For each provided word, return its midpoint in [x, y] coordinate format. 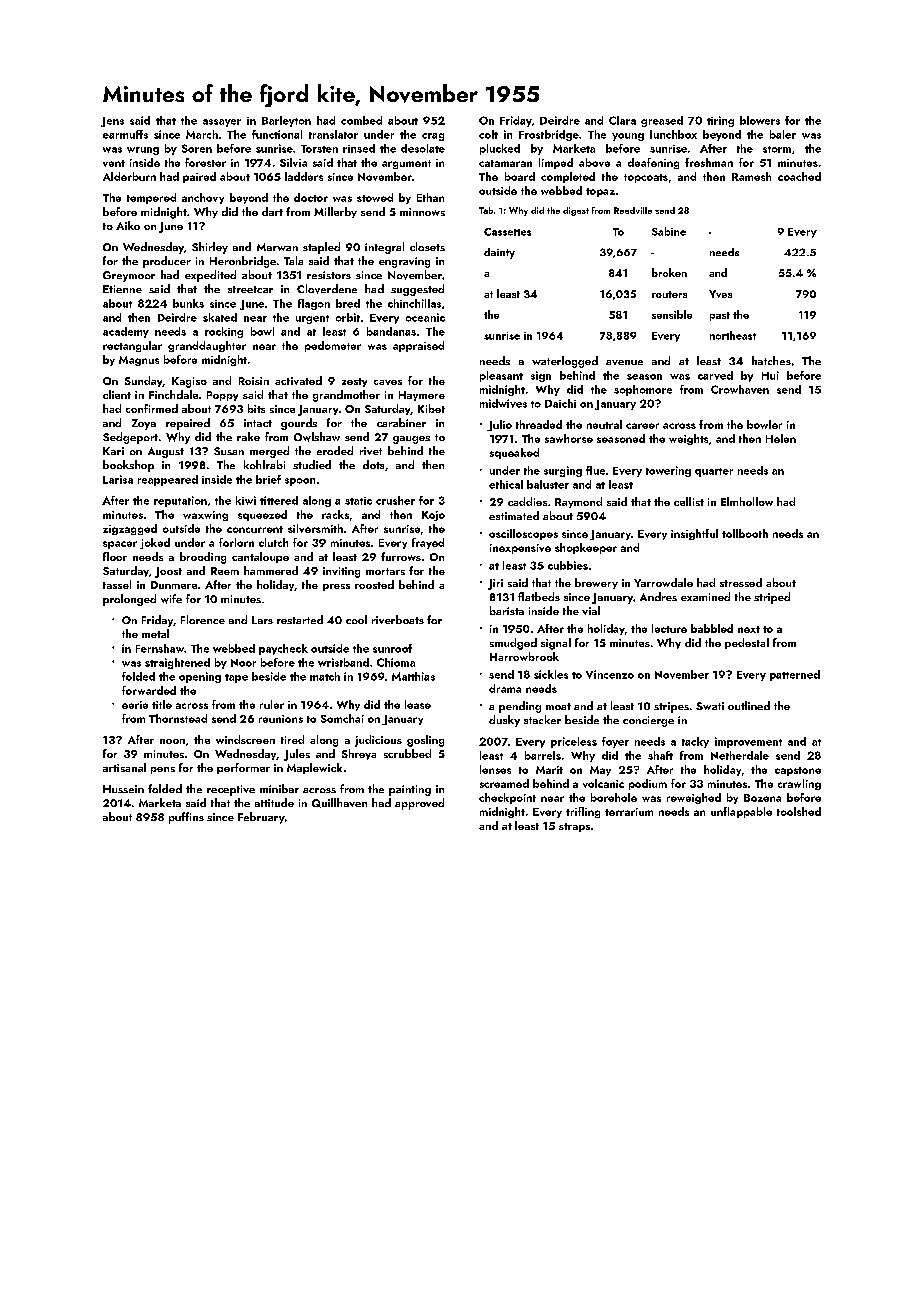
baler [783, 134]
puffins [186, 818]
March [202, 134]
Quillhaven [339, 803]
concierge [648, 721]
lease [418, 704]
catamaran [505, 163]
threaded [539, 424]
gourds [299, 424]
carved [715, 375]
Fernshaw [160, 648]
